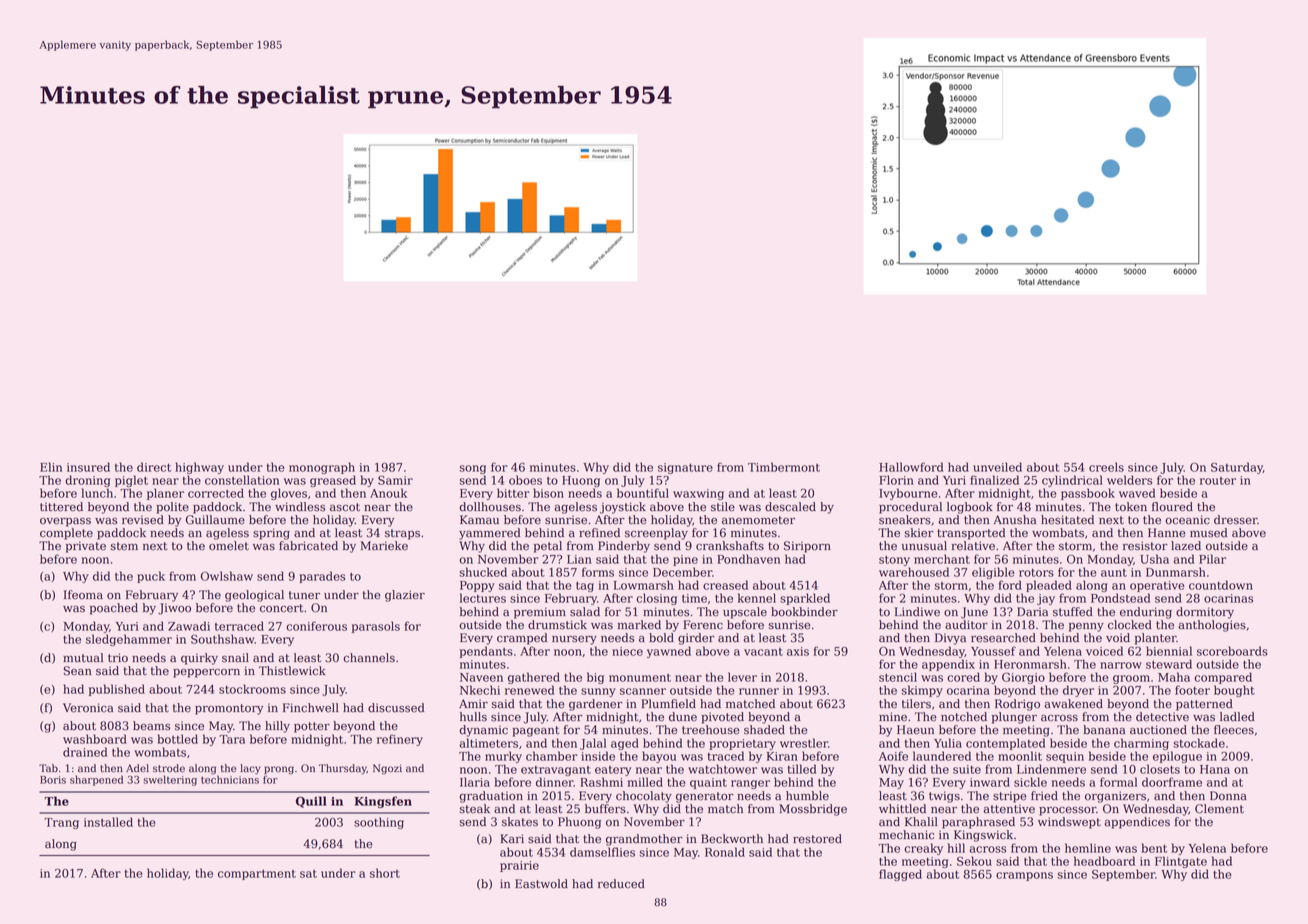 The width and height of the screenshot is (1308, 924). Describe the element at coordinates (997, 467) in the screenshot. I see `unveiled` at that location.
